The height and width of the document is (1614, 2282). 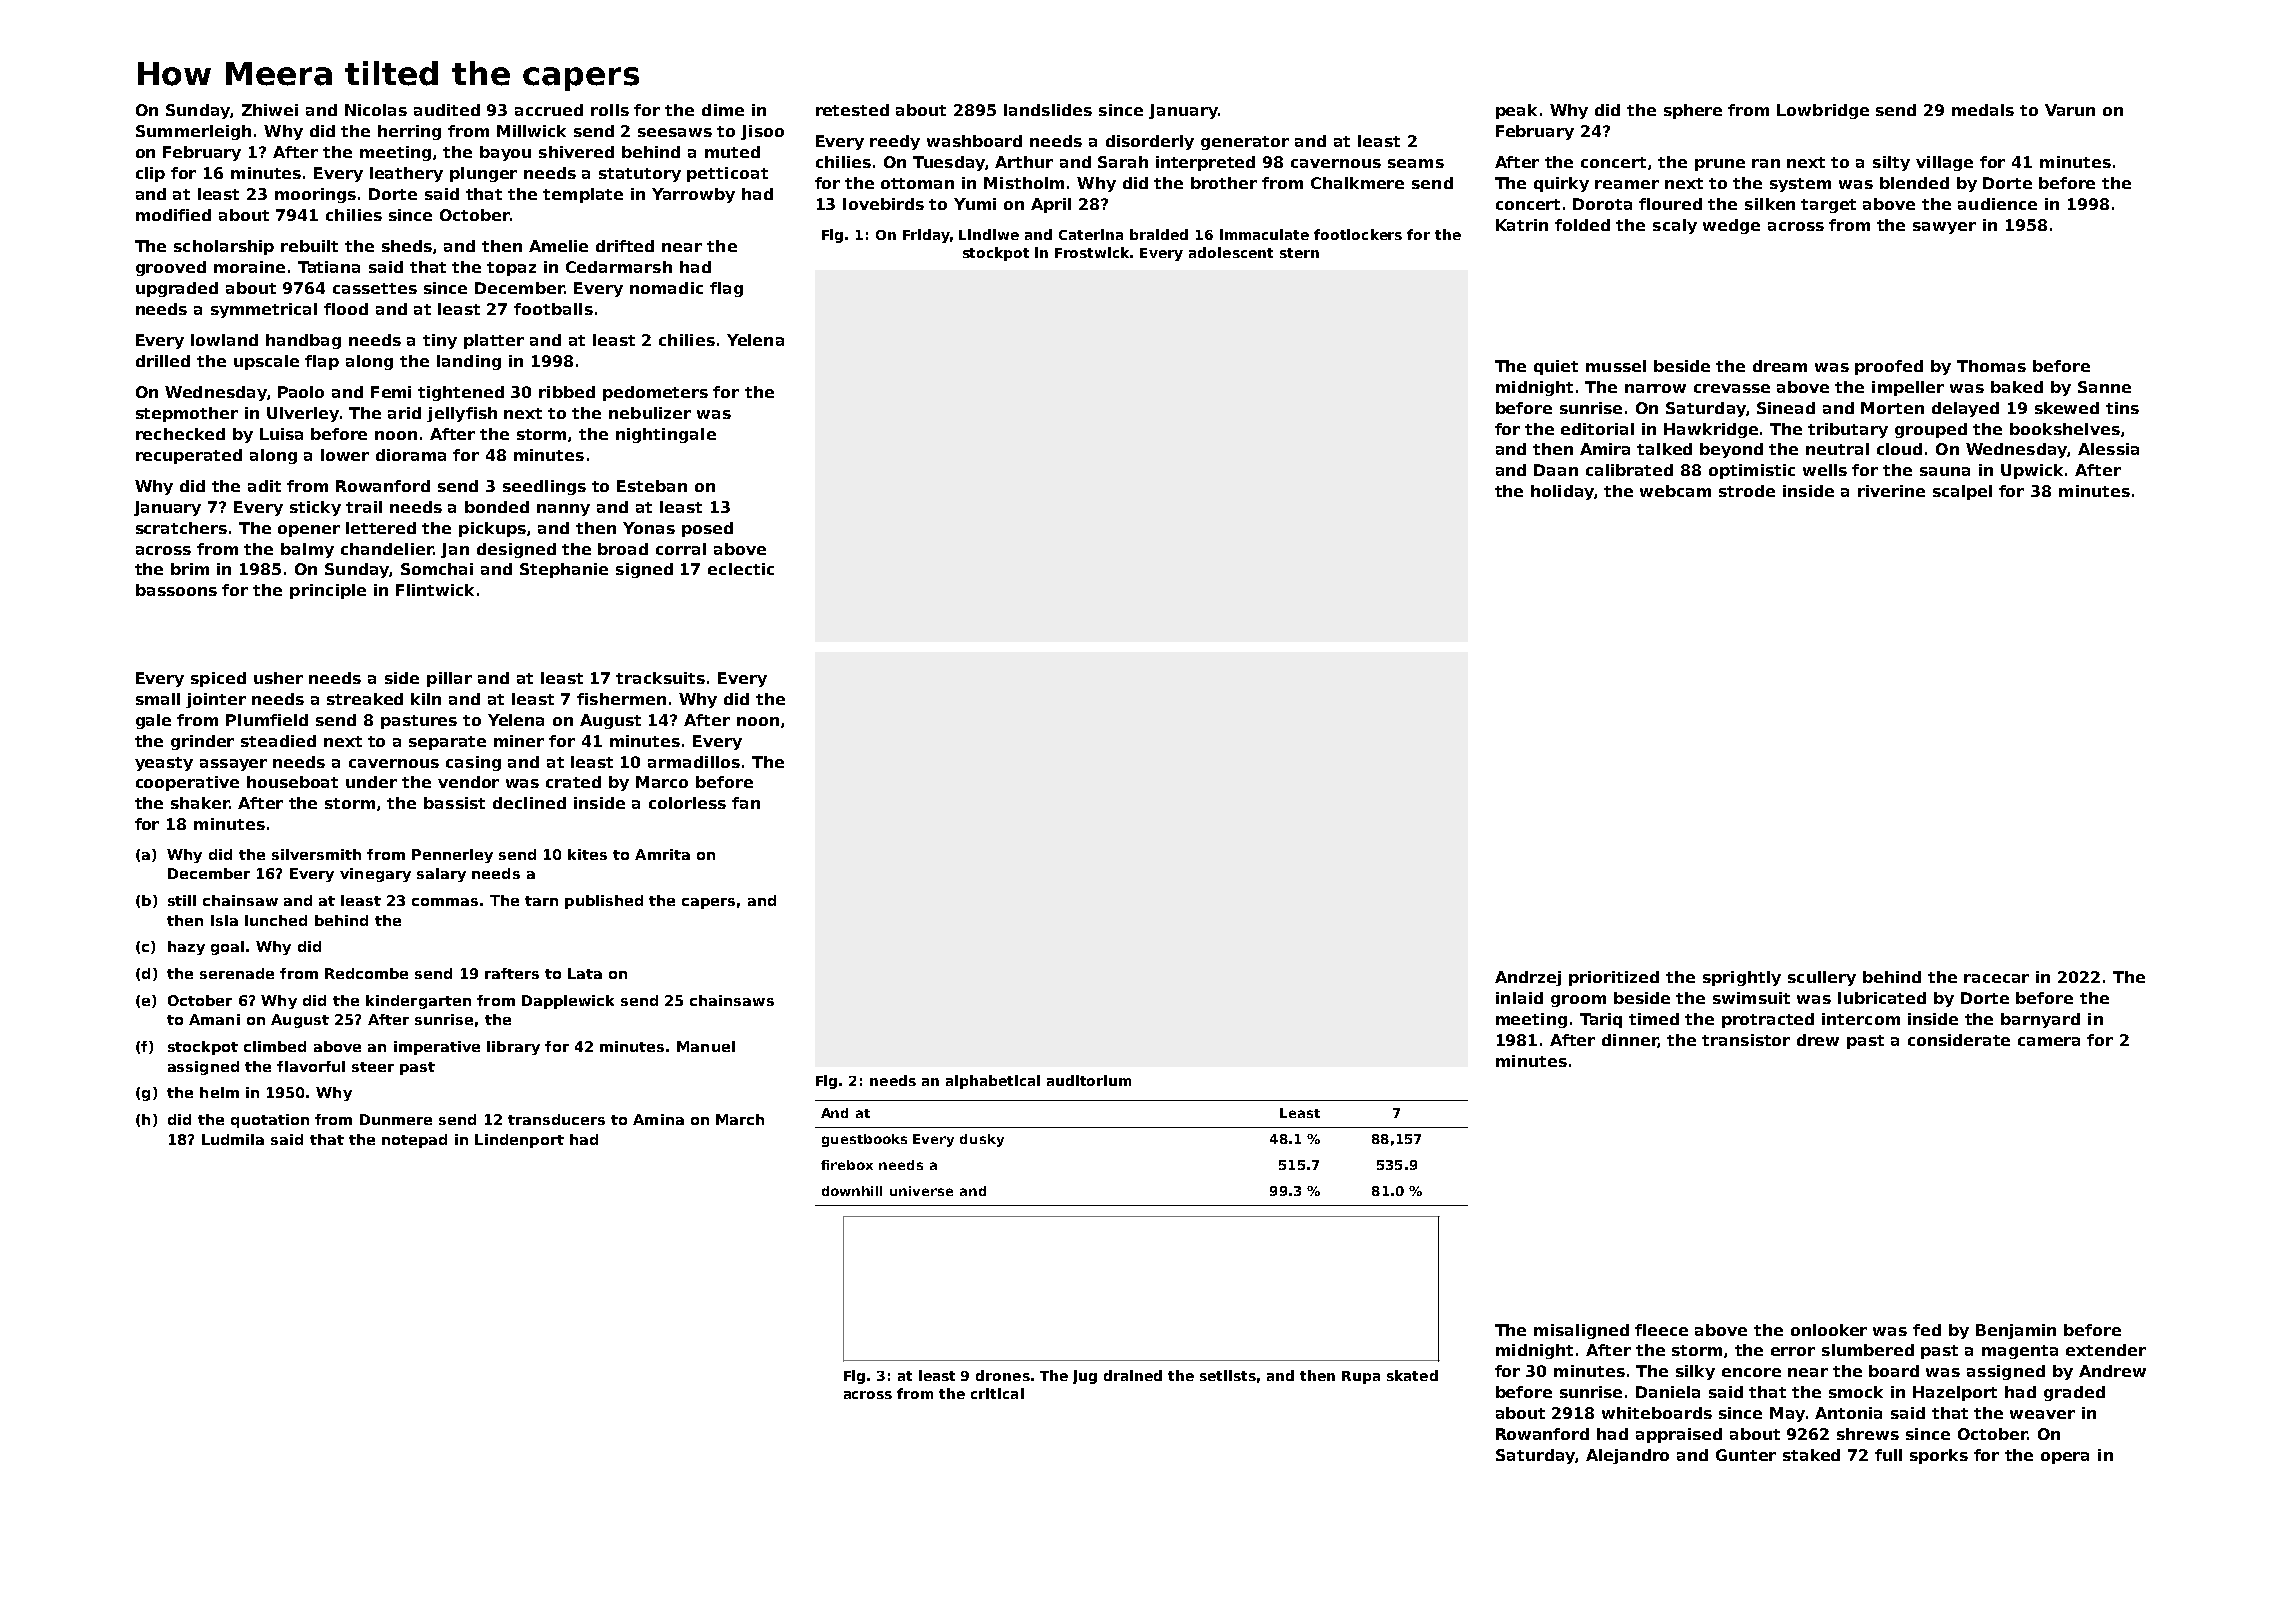 I want to click on Zhiwei, so click(x=270, y=110).
